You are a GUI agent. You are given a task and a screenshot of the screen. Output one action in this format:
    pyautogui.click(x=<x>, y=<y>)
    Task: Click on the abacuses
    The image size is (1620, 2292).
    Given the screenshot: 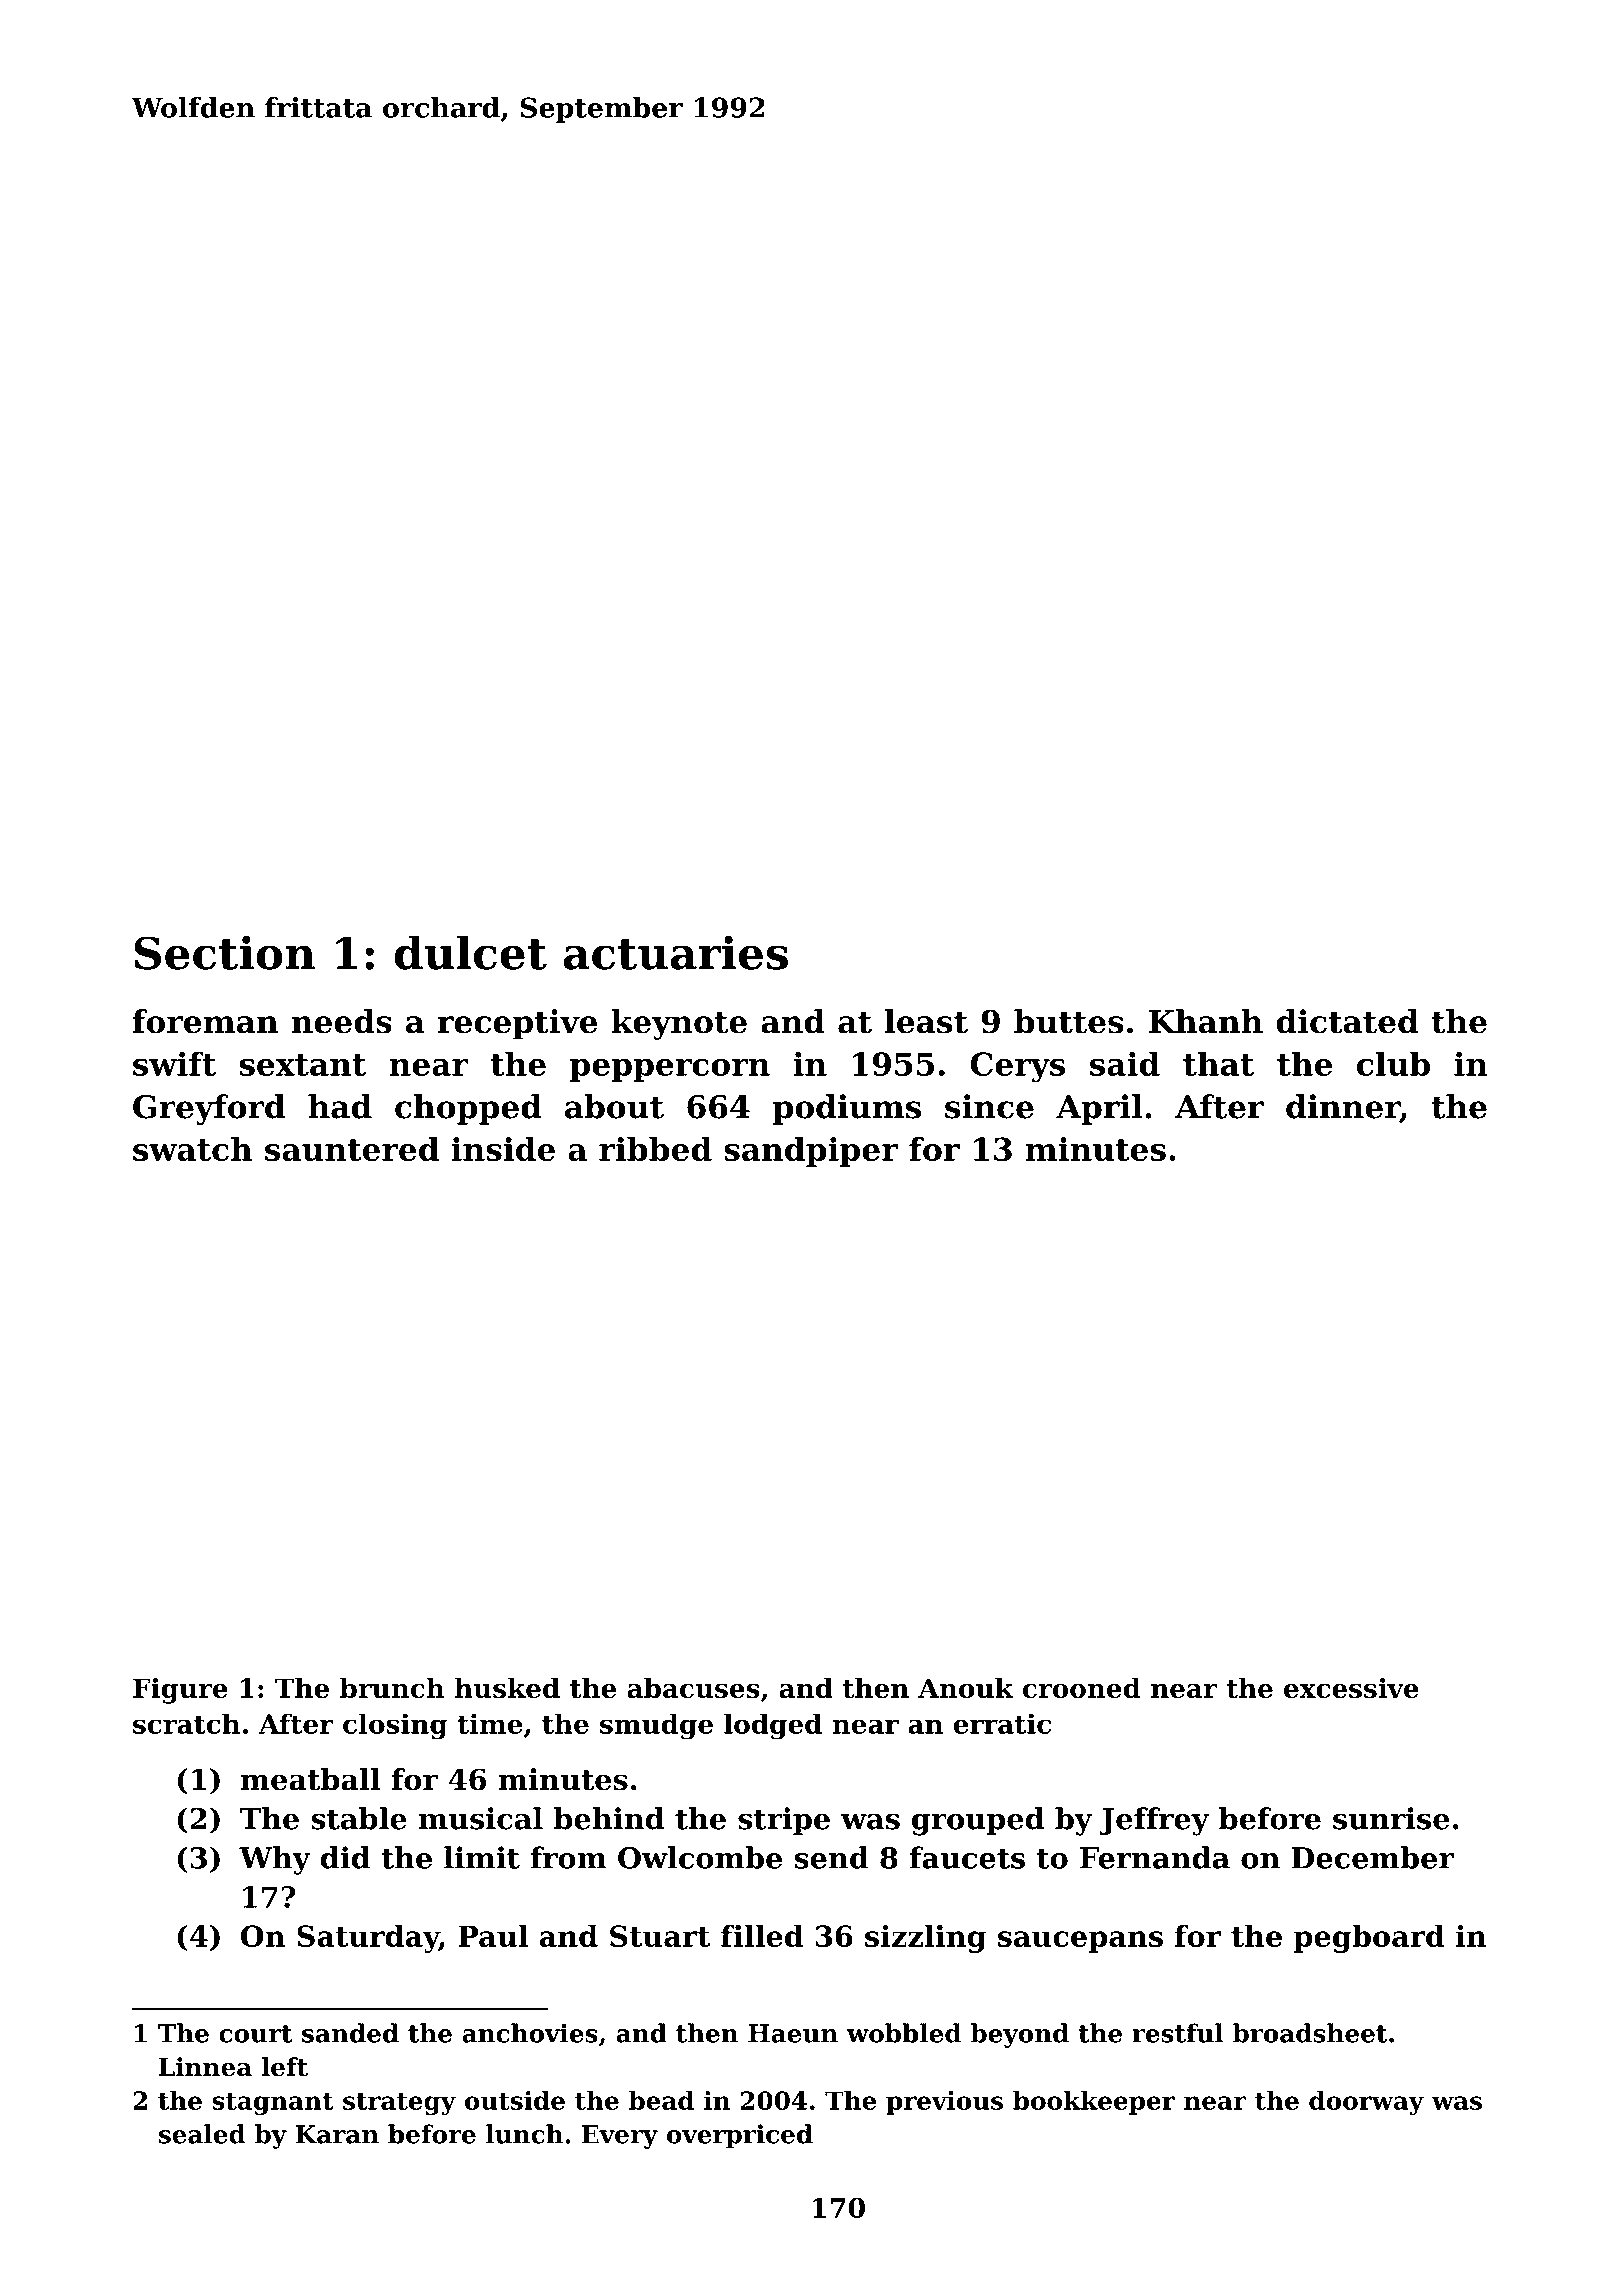 What is the action you would take?
    pyautogui.click(x=693, y=1688)
